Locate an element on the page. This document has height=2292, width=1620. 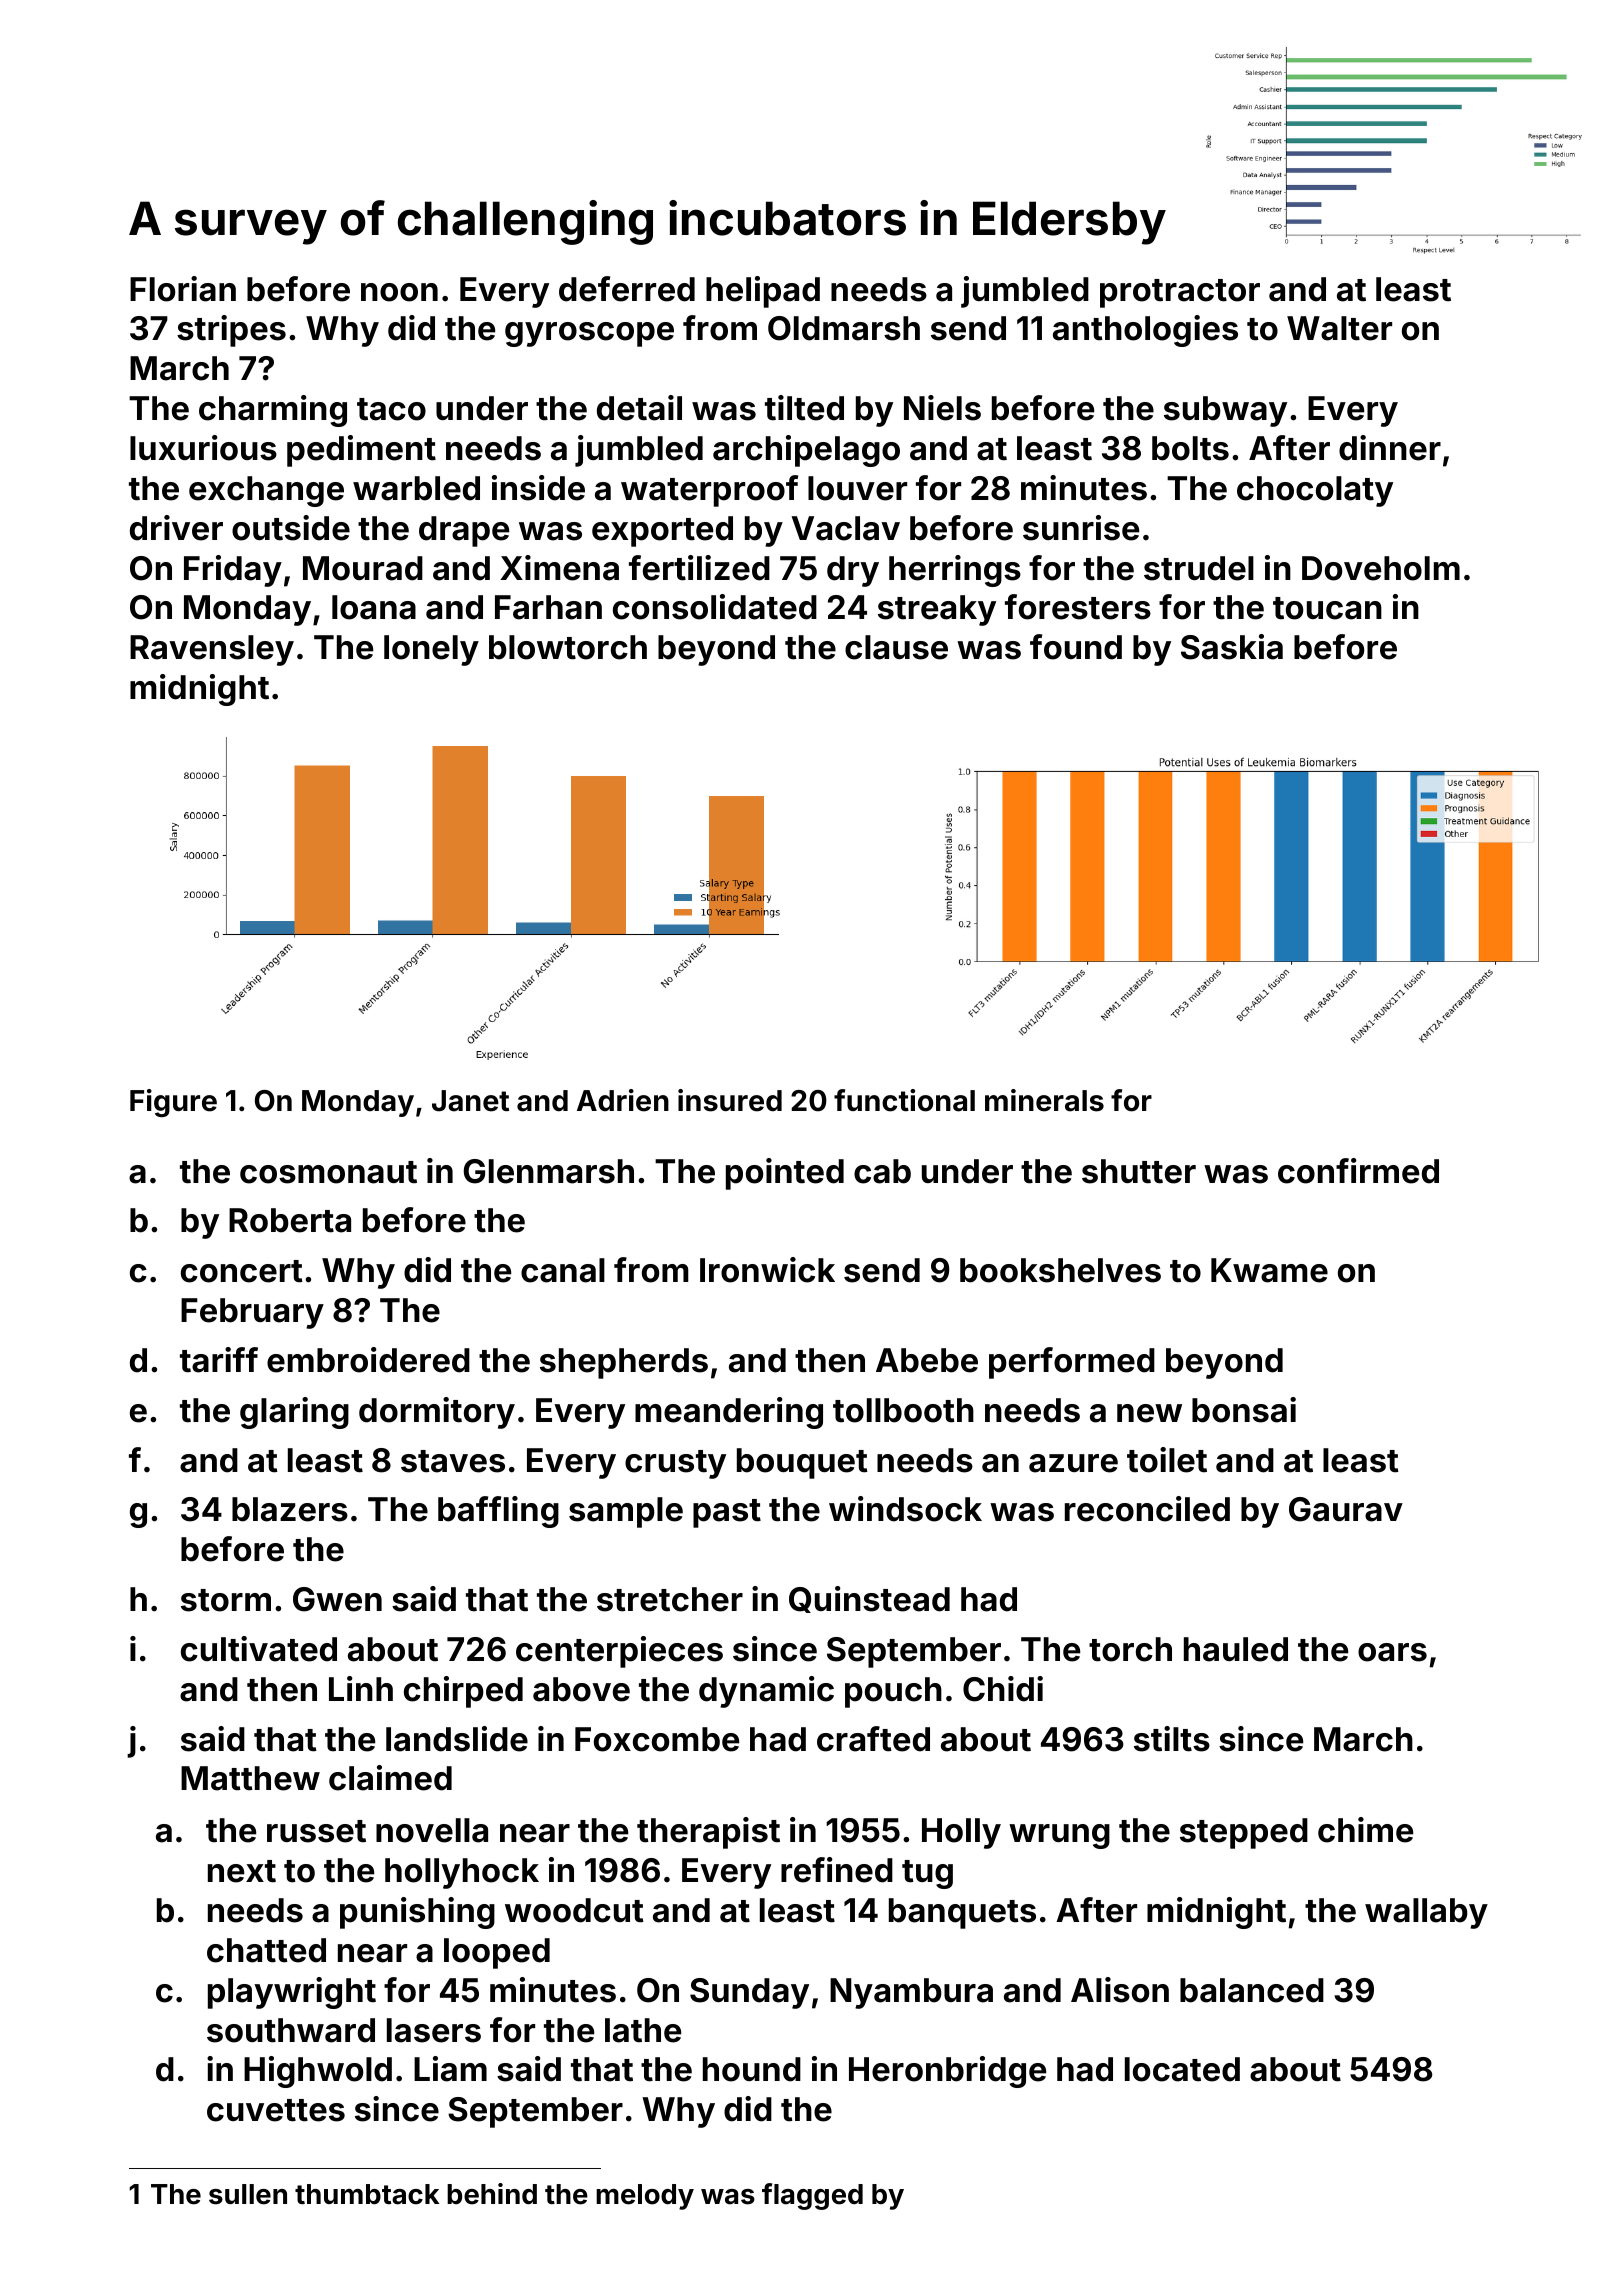
found is located at coordinates (1076, 647).
